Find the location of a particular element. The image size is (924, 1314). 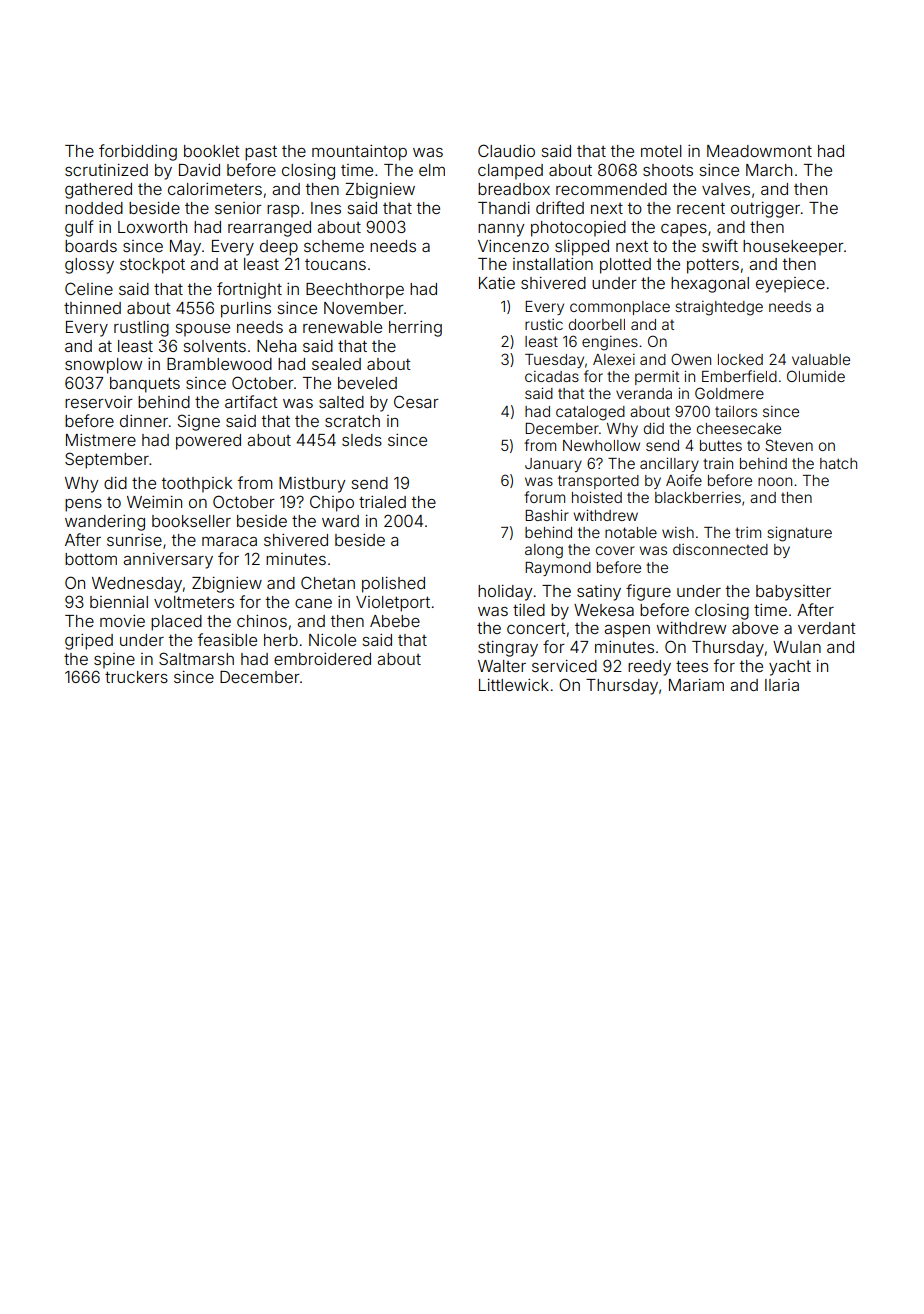

Neha is located at coordinates (276, 346).
